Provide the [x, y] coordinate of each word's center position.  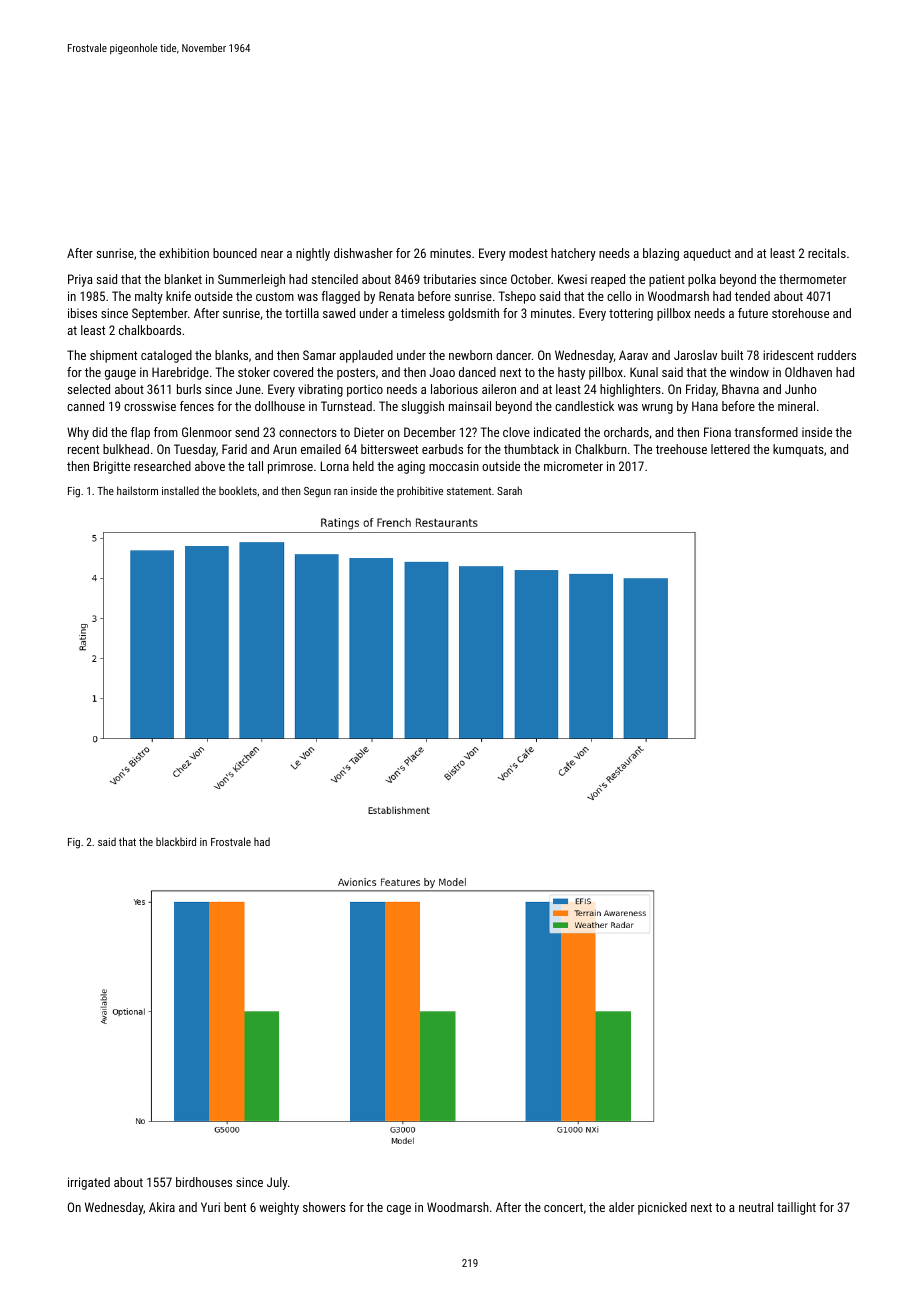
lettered [730, 449]
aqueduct [707, 254]
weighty [279, 1208]
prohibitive [420, 491]
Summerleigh [251, 280]
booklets [238, 490]
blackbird [176, 841]
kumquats [798, 450]
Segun [317, 492]
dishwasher [363, 253]
